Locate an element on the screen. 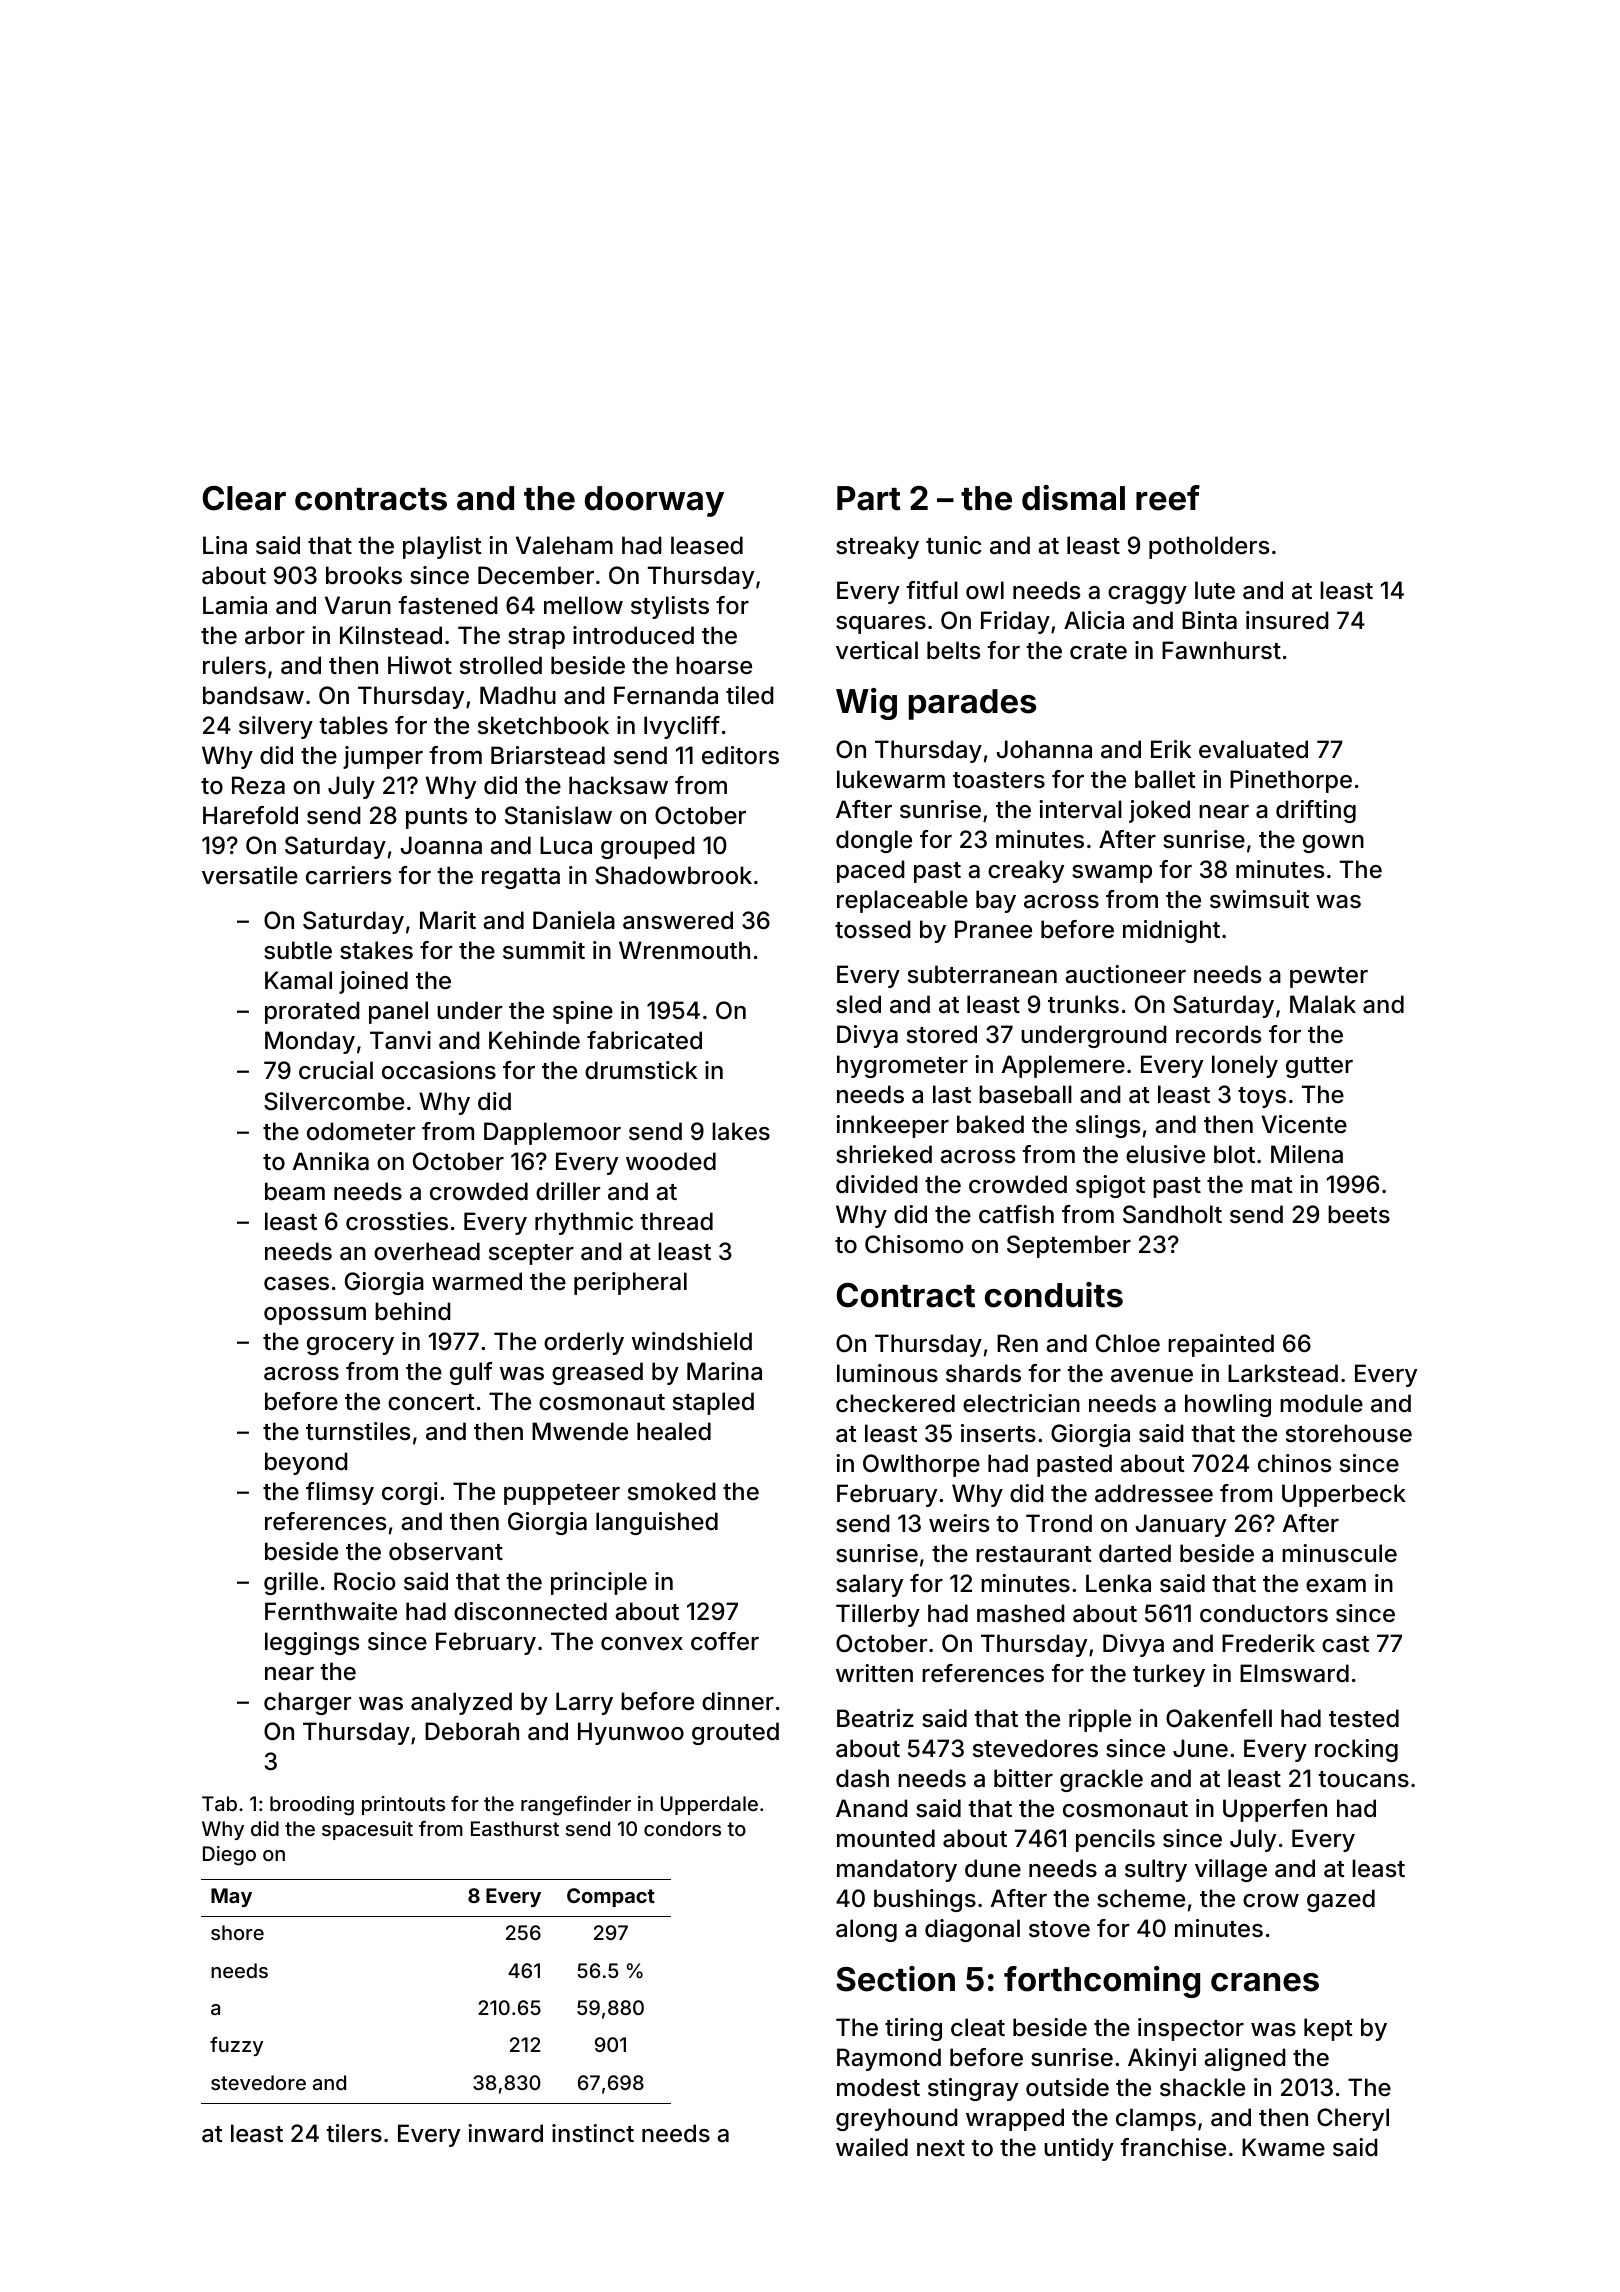 This screenshot has width=1620, height=2292. Clear is located at coordinates (244, 498).
